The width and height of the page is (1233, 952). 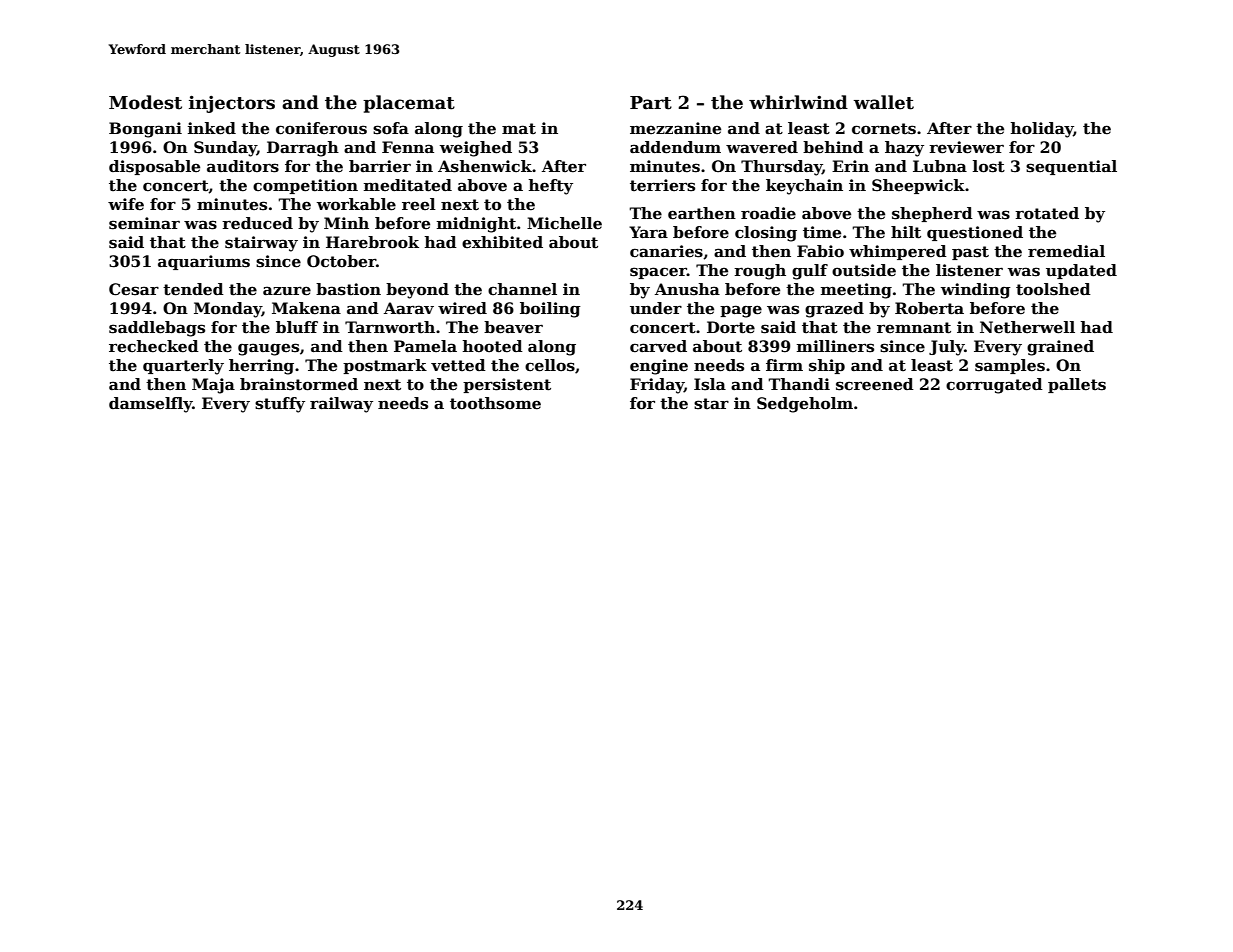 What do you see at coordinates (884, 102) in the page?
I see `wallet` at bounding box center [884, 102].
